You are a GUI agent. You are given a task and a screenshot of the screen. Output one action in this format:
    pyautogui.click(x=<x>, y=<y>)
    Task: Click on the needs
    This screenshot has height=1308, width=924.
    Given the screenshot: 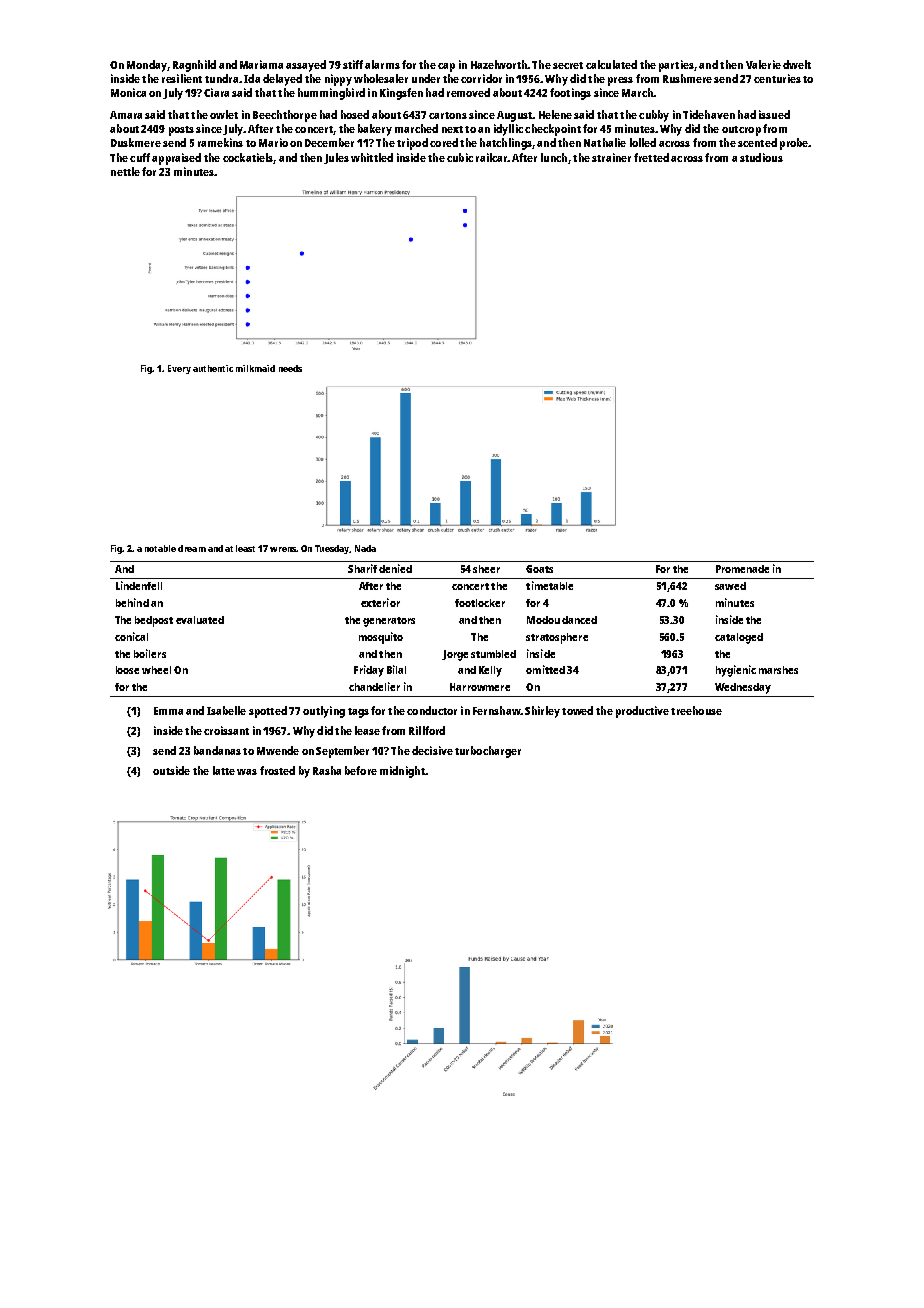 What is the action you would take?
    pyautogui.click(x=290, y=368)
